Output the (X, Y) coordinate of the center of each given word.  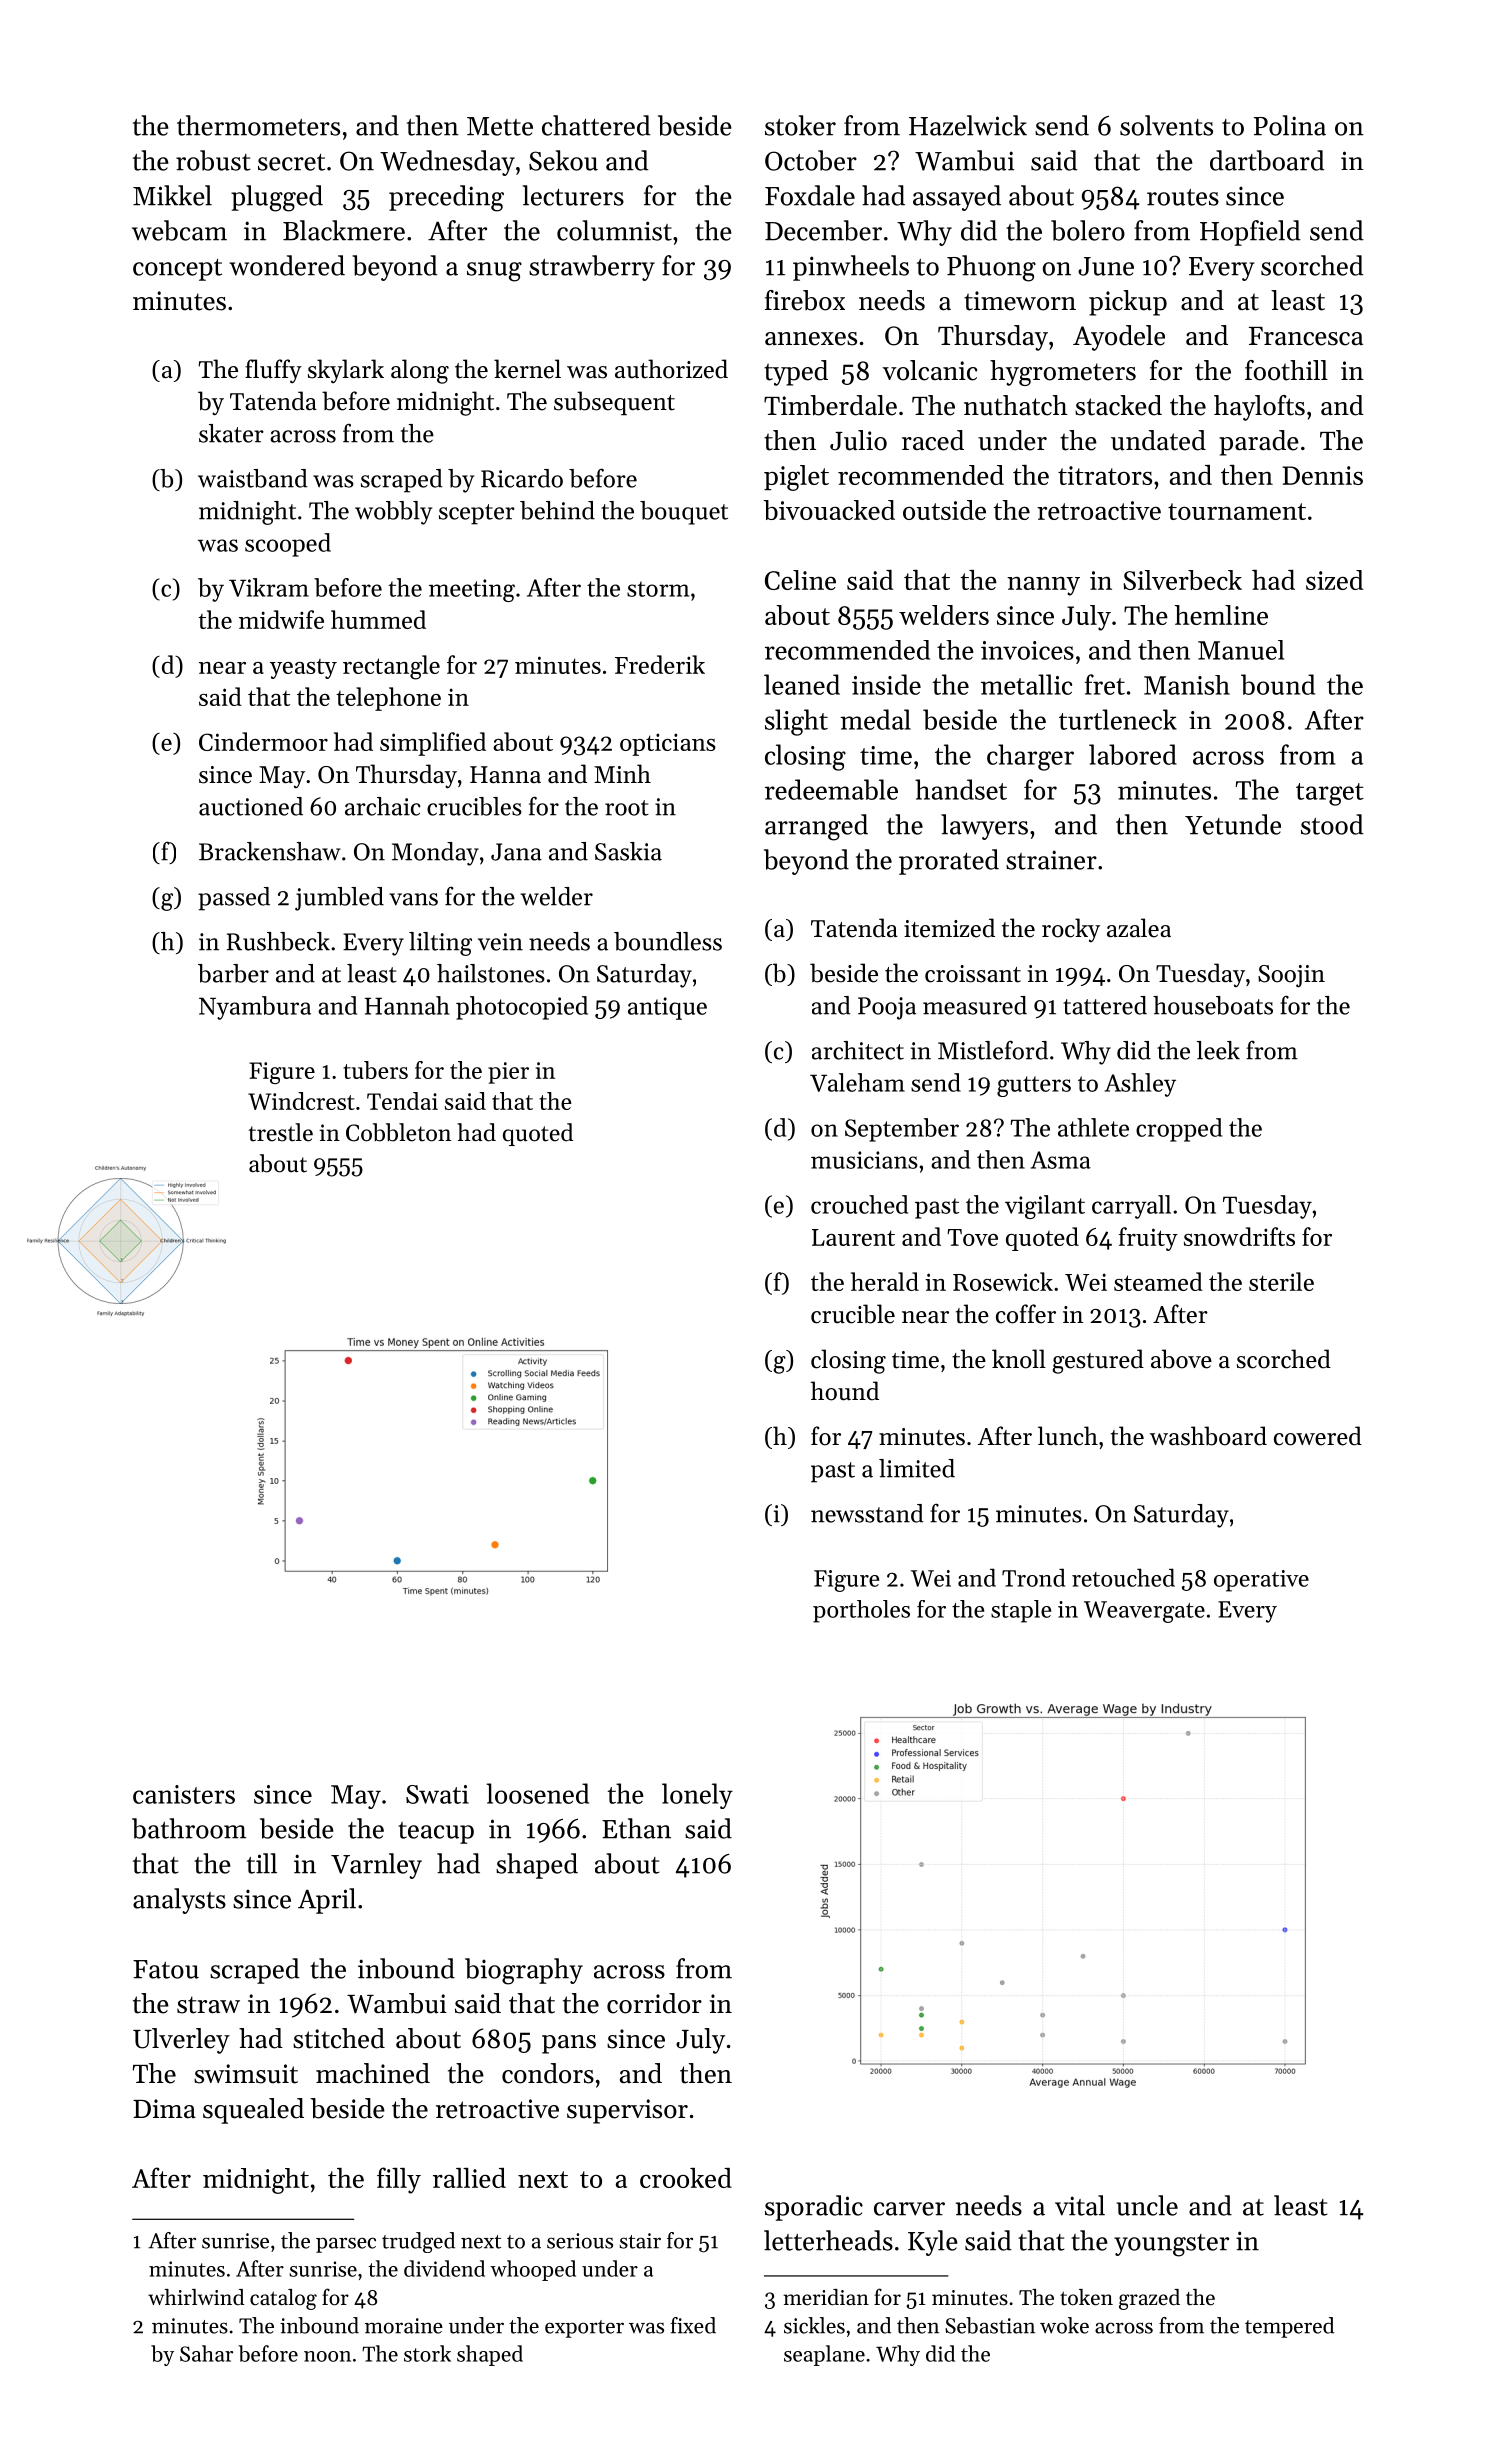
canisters (184, 1794)
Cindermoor (263, 741)
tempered (1289, 2327)
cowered (1318, 1436)
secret (291, 162)
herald (885, 1281)
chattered (596, 125)
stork (427, 2353)
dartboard (1267, 160)
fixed (693, 2325)
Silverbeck (1182, 580)
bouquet (684, 513)
